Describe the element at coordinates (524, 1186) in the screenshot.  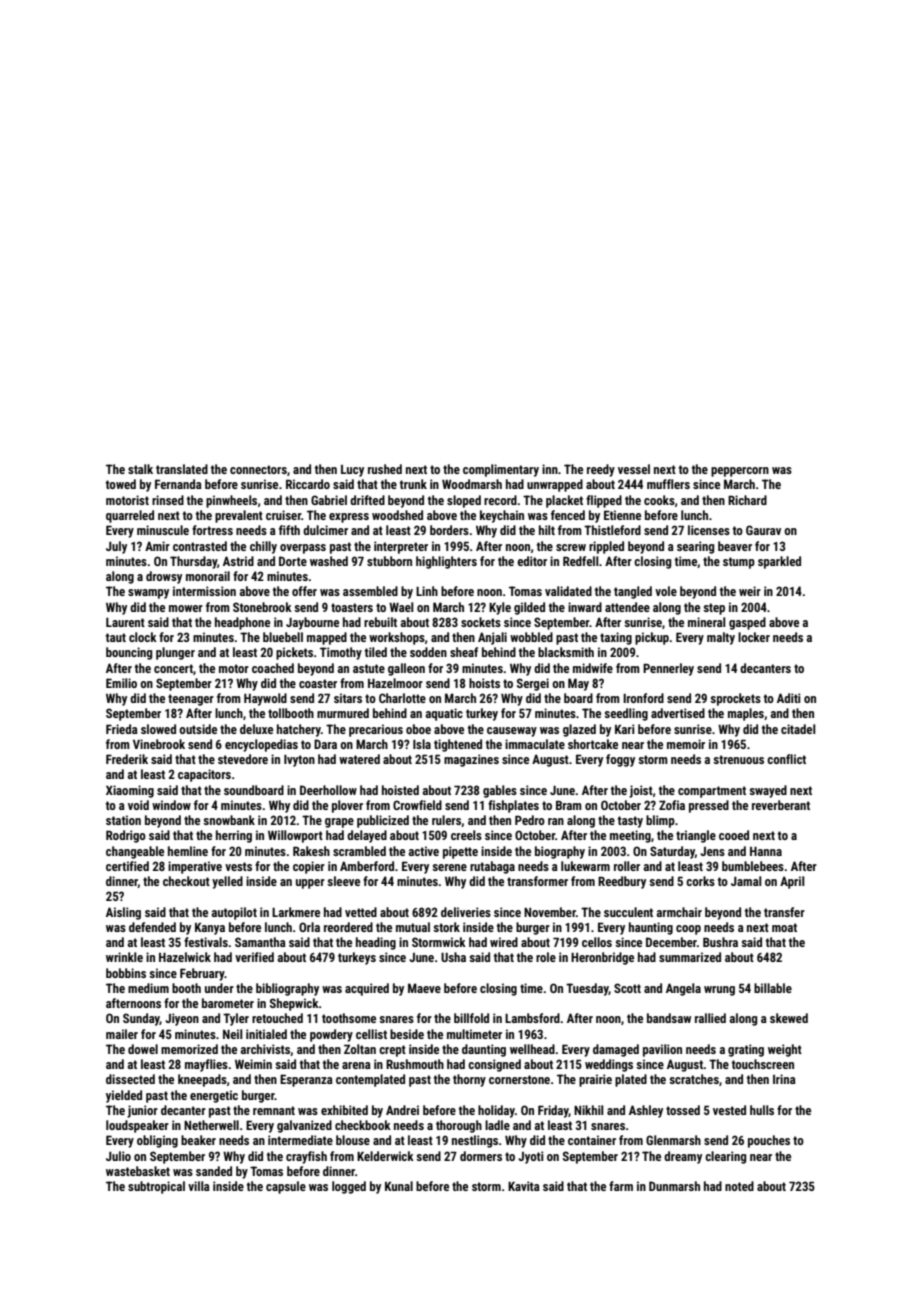
I see `Kavita` at that location.
